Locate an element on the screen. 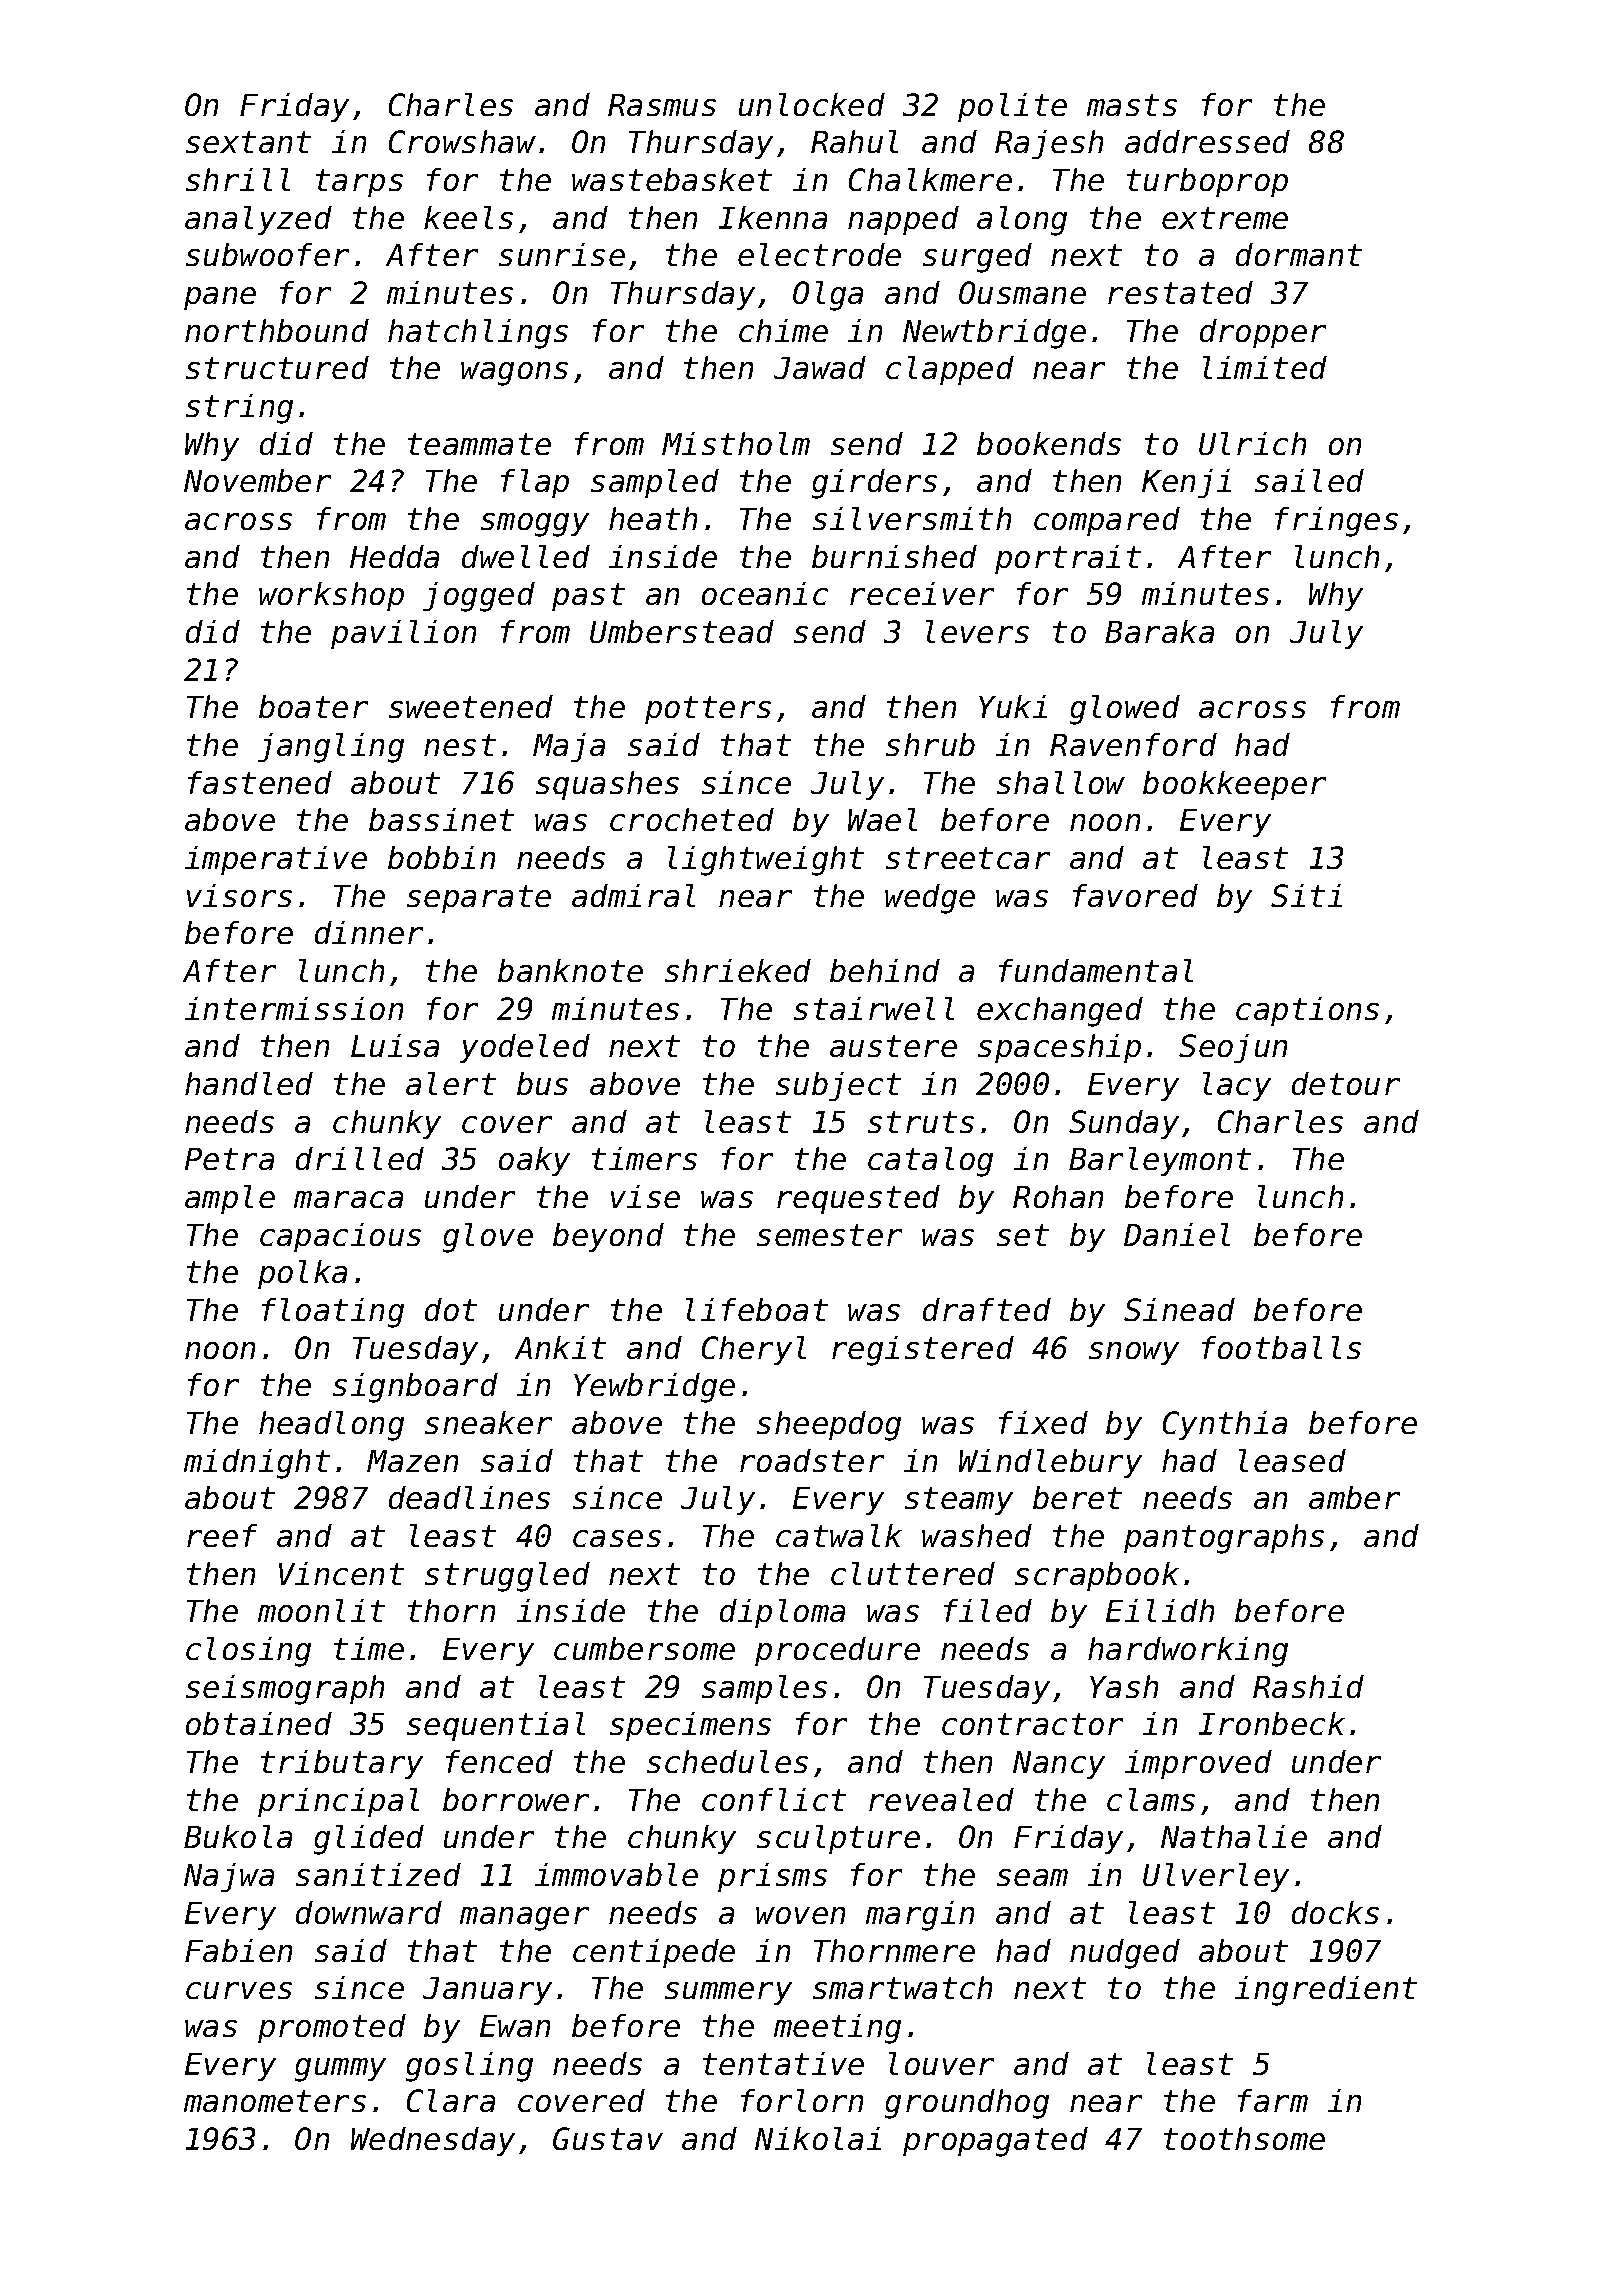 The height and width of the screenshot is (2292, 1620). shrub is located at coordinates (930, 744).
